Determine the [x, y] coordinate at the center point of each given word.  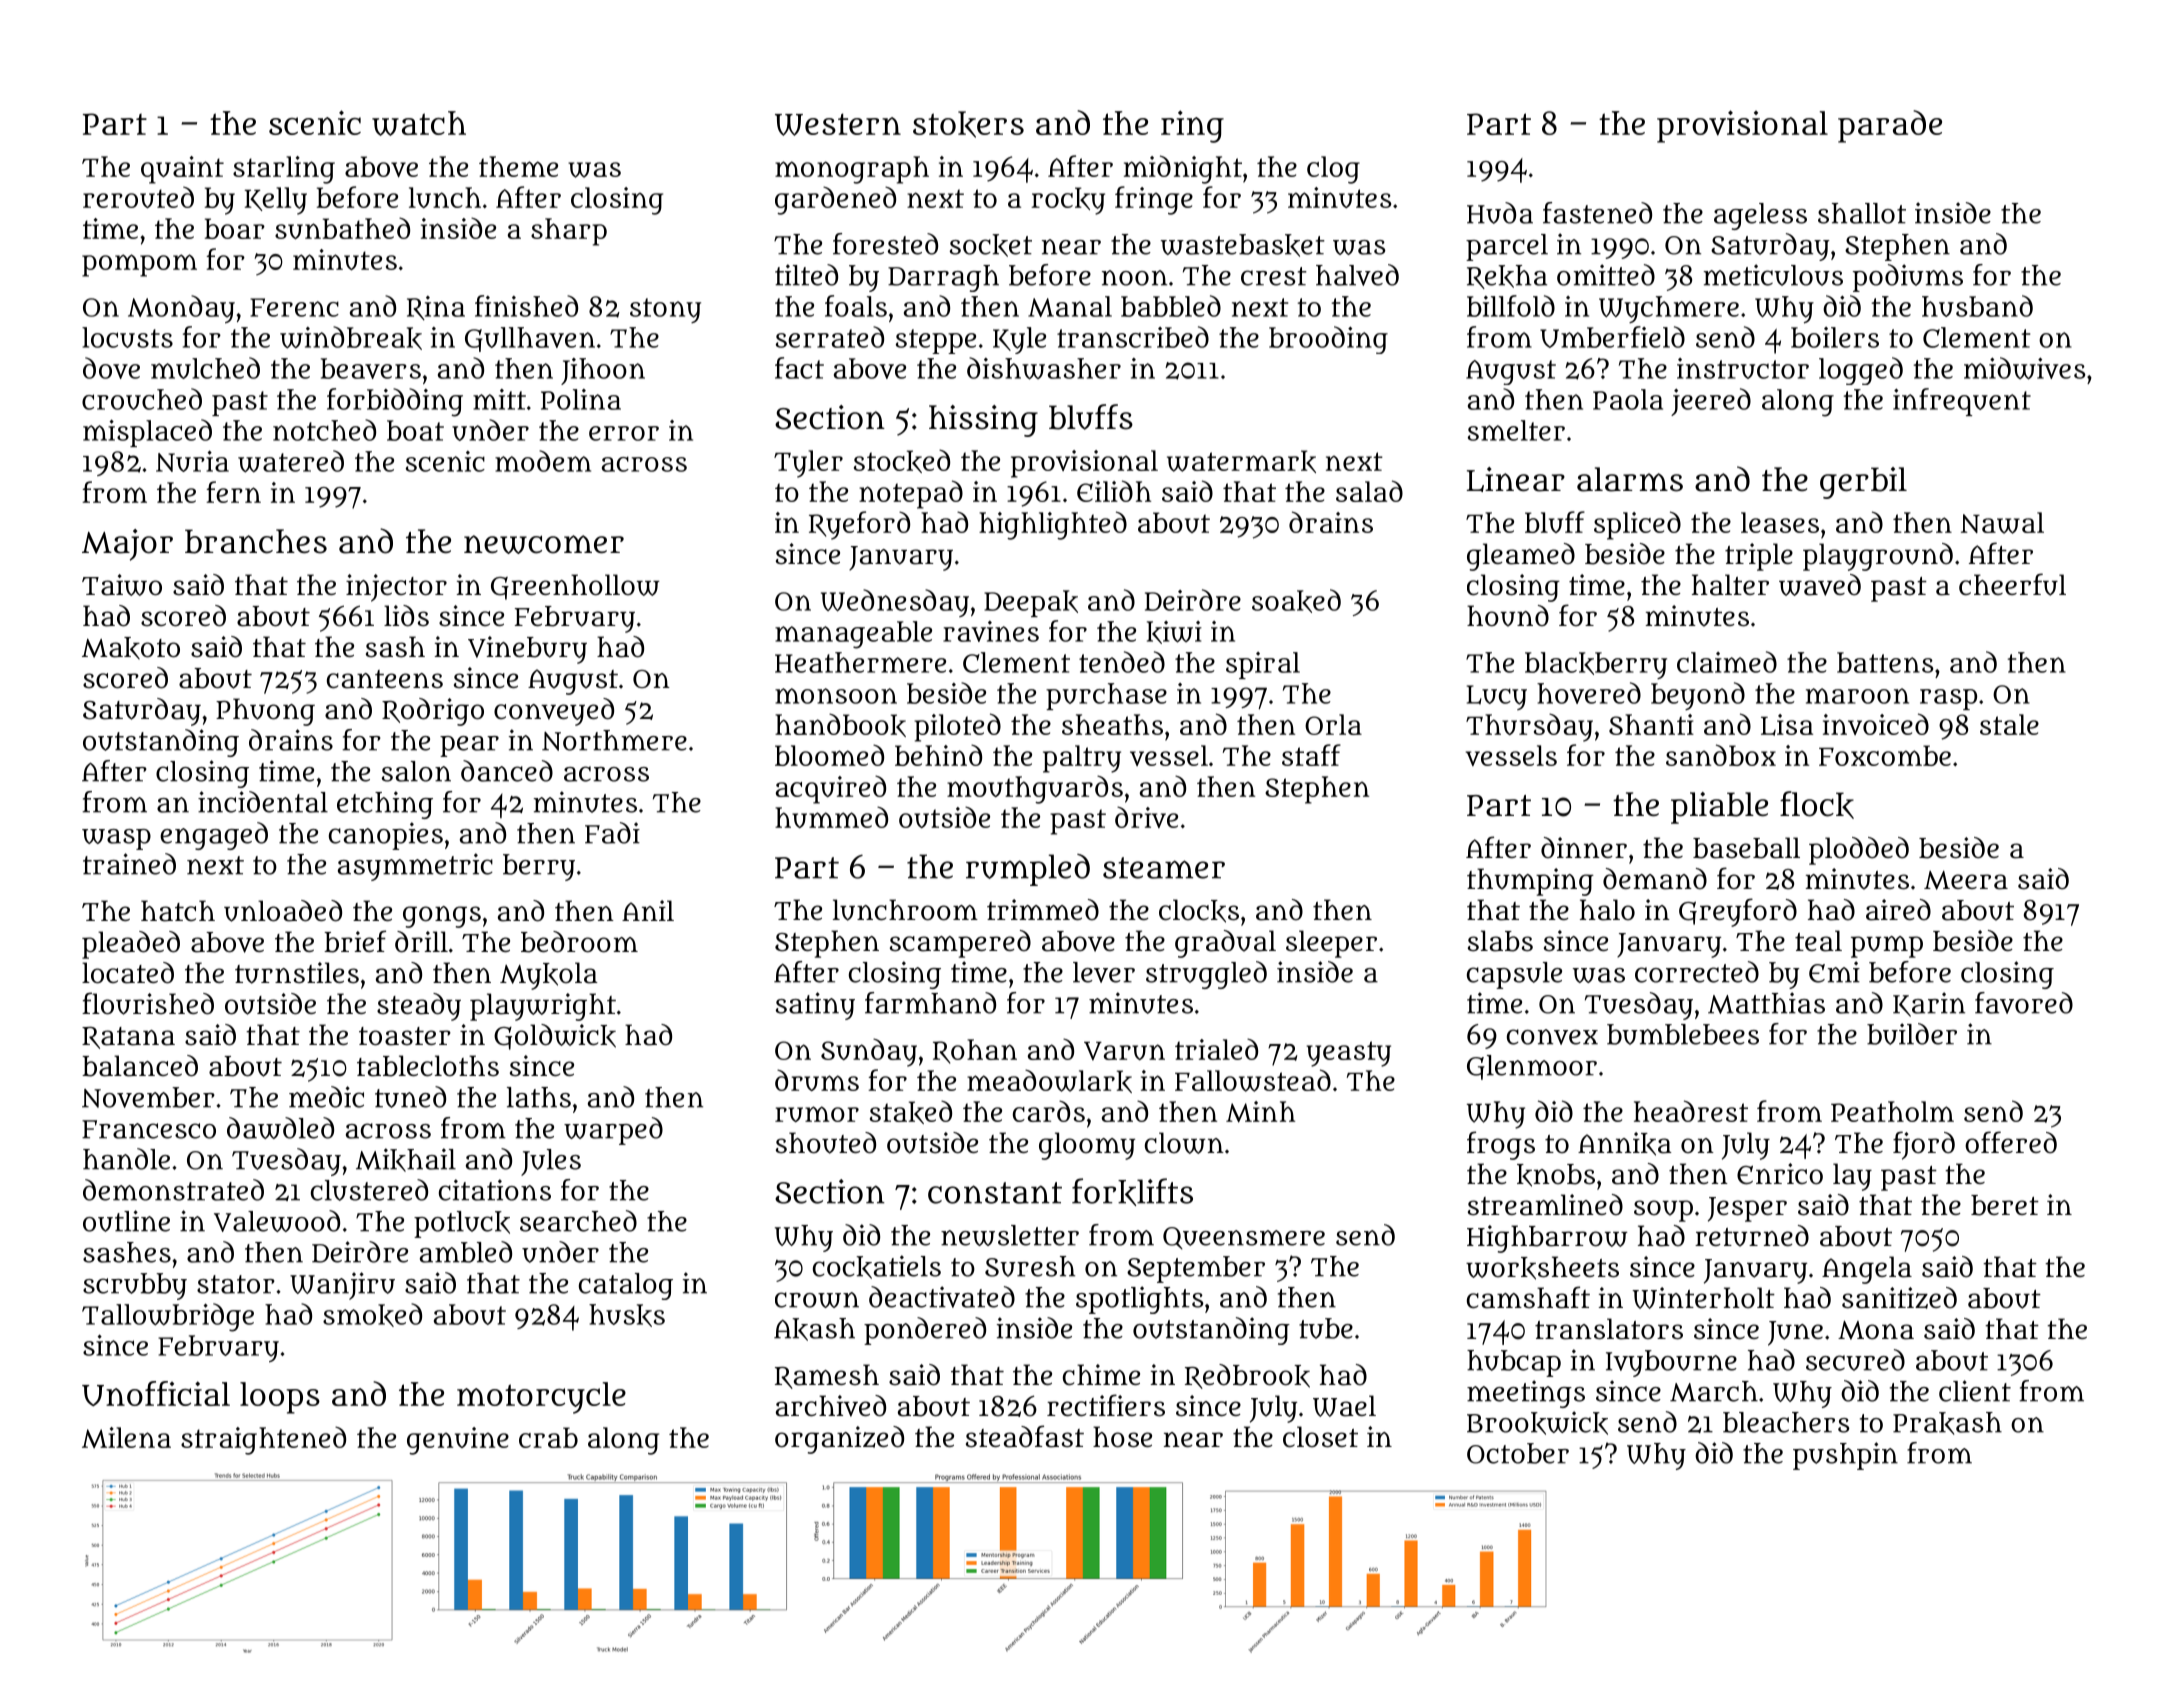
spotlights [1140, 1300]
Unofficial [156, 1393]
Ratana [128, 1038]
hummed [831, 817]
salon [416, 771]
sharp [569, 232]
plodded [1859, 851]
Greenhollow [575, 587]
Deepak [1031, 603]
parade [1890, 126]
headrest [1691, 1111]
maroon [1857, 696]
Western [838, 124]
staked [911, 1112]
